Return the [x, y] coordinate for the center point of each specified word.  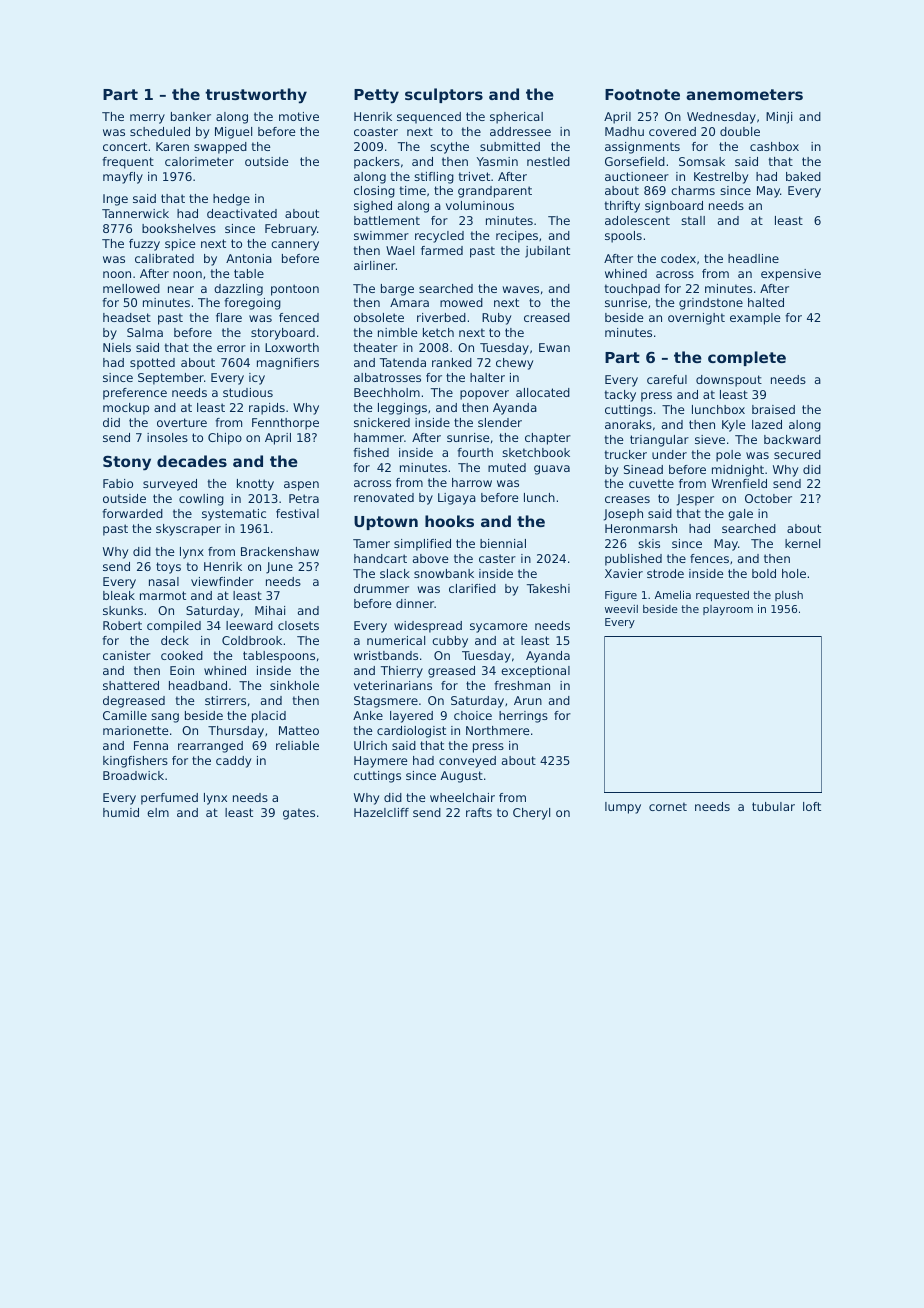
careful [667, 379]
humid [121, 812]
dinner [415, 603]
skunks [123, 610]
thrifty [622, 207]
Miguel [233, 133]
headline [753, 258]
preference [135, 394]
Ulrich [370, 745]
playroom [728, 610]
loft [812, 806]
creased [547, 317]
